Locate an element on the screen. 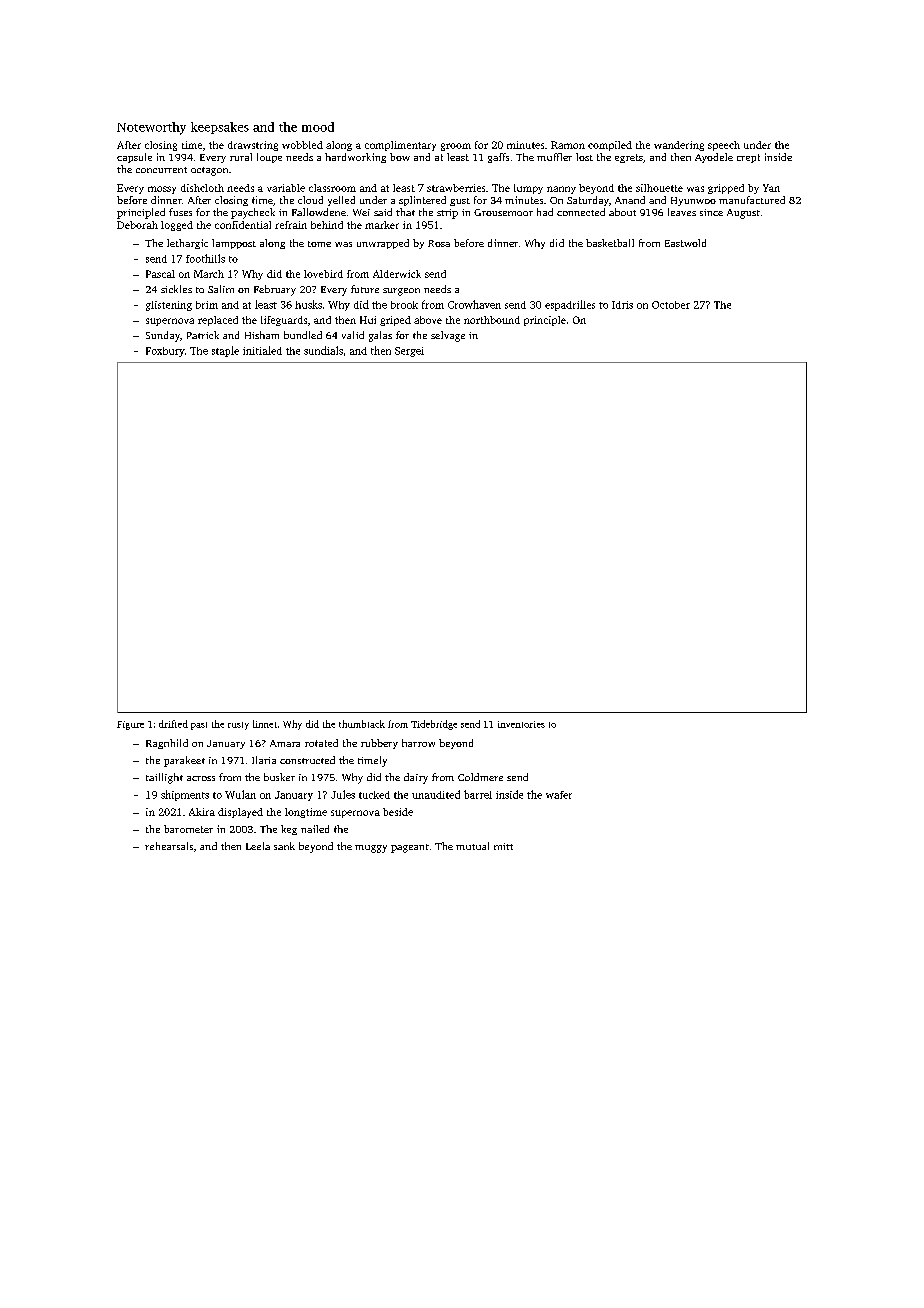  speech is located at coordinates (724, 146).
